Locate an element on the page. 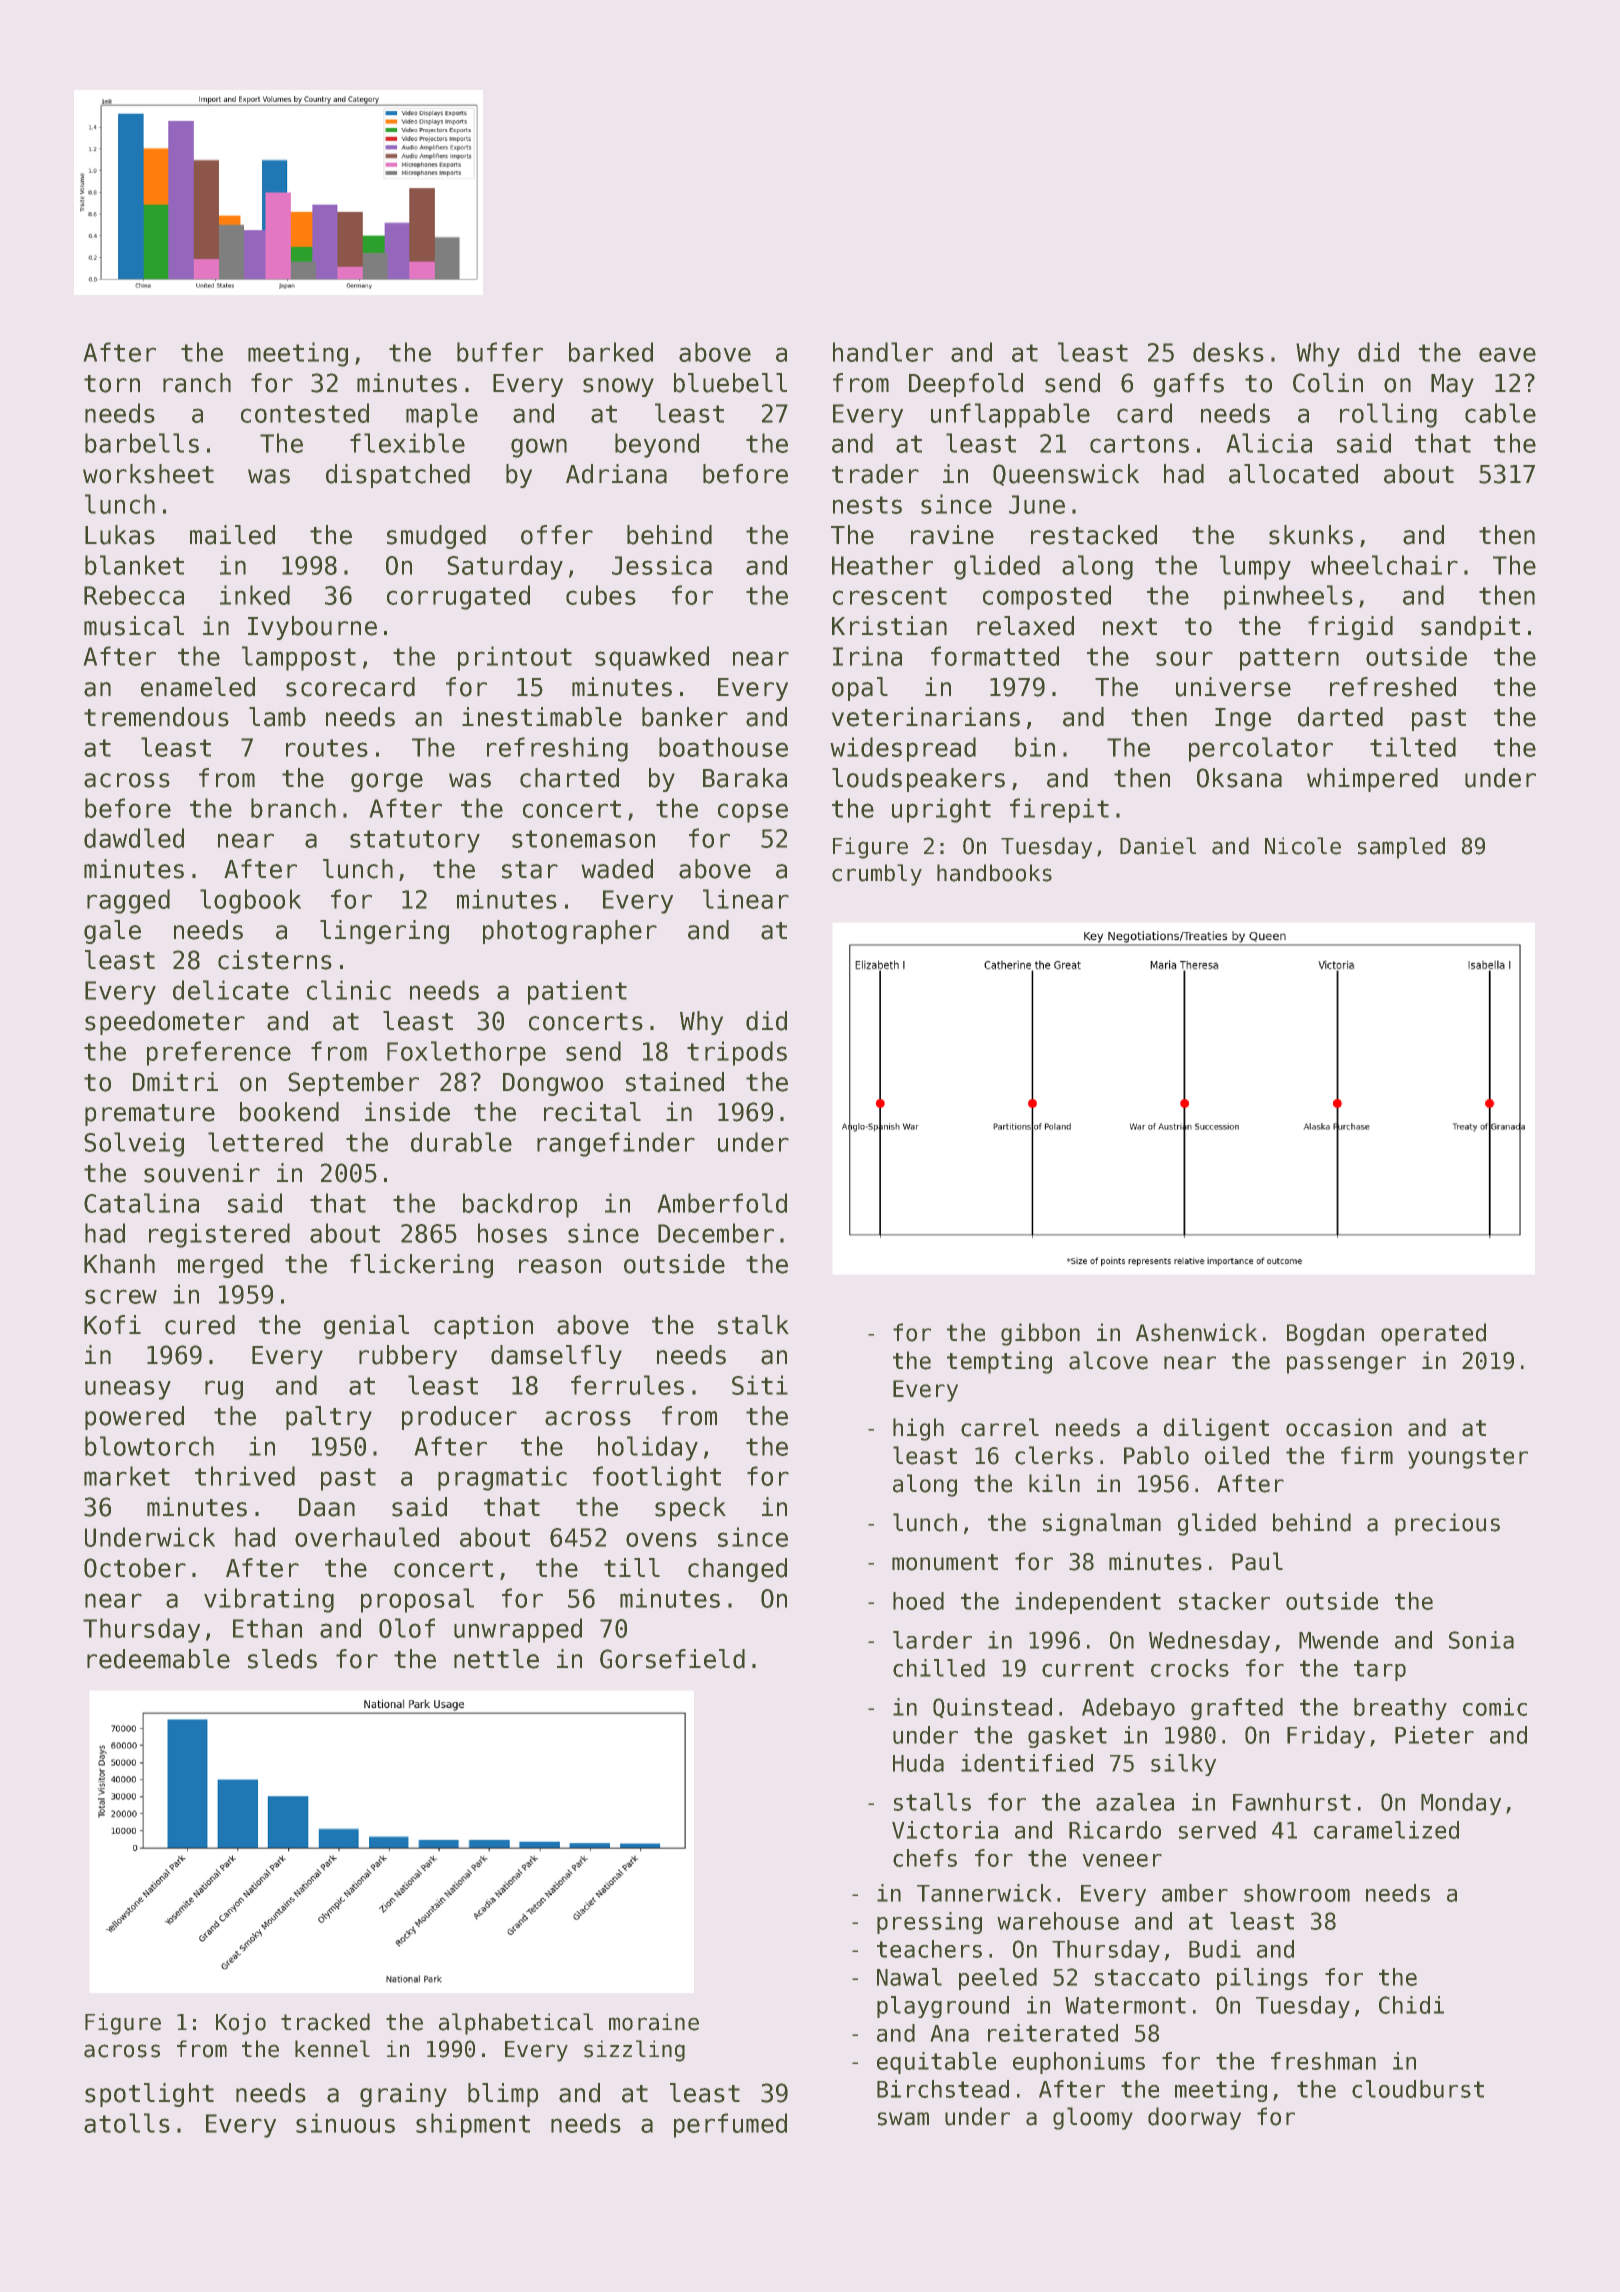 The width and height of the document is (1620, 2292). doorway is located at coordinates (1194, 2118).
